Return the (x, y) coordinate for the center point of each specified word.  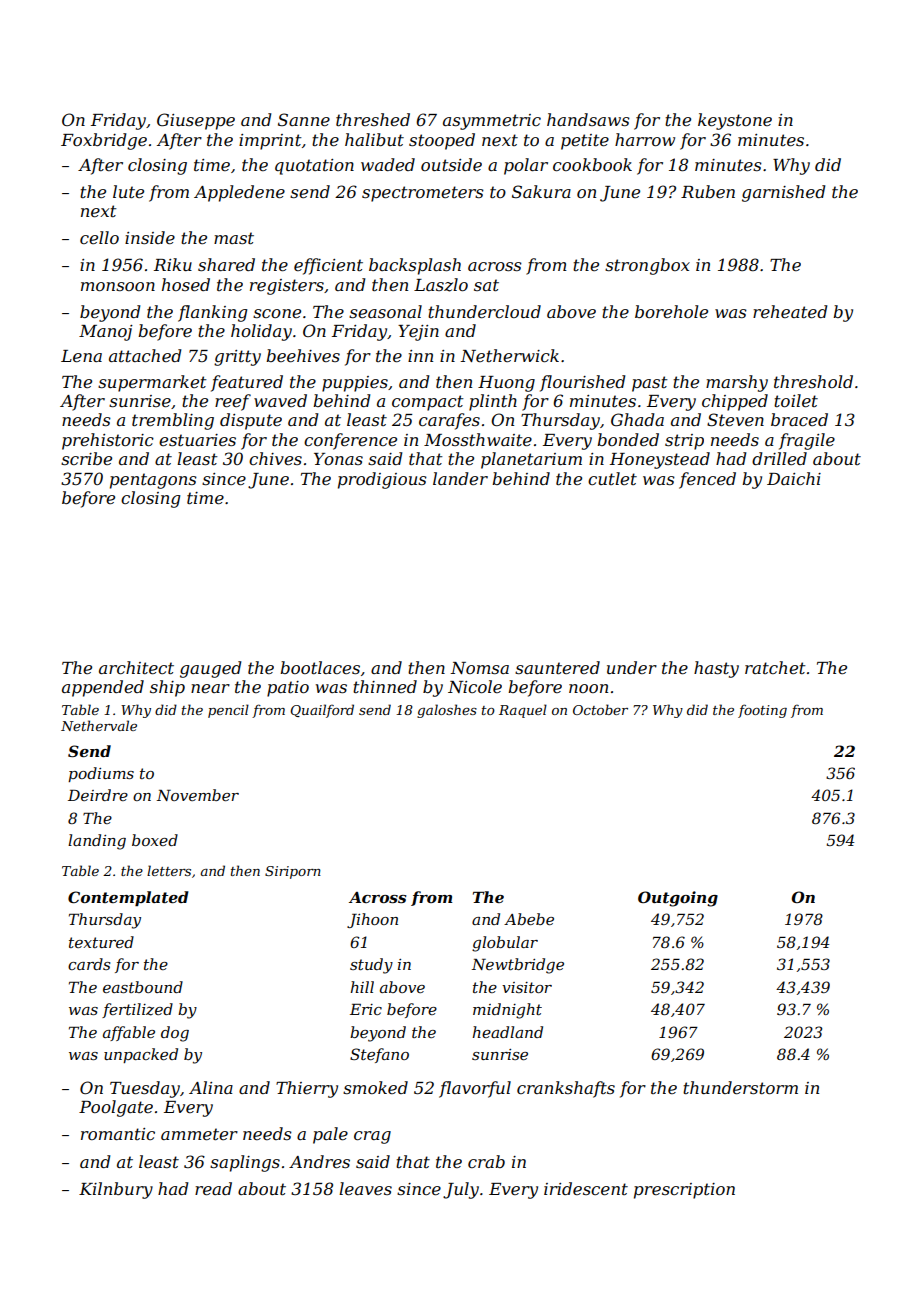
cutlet (612, 478)
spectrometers (423, 194)
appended (103, 688)
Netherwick (509, 355)
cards (89, 964)
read (213, 1188)
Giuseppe (196, 121)
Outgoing (678, 899)
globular (505, 944)
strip (684, 442)
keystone (735, 121)
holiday (261, 332)
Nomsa (479, 668)
